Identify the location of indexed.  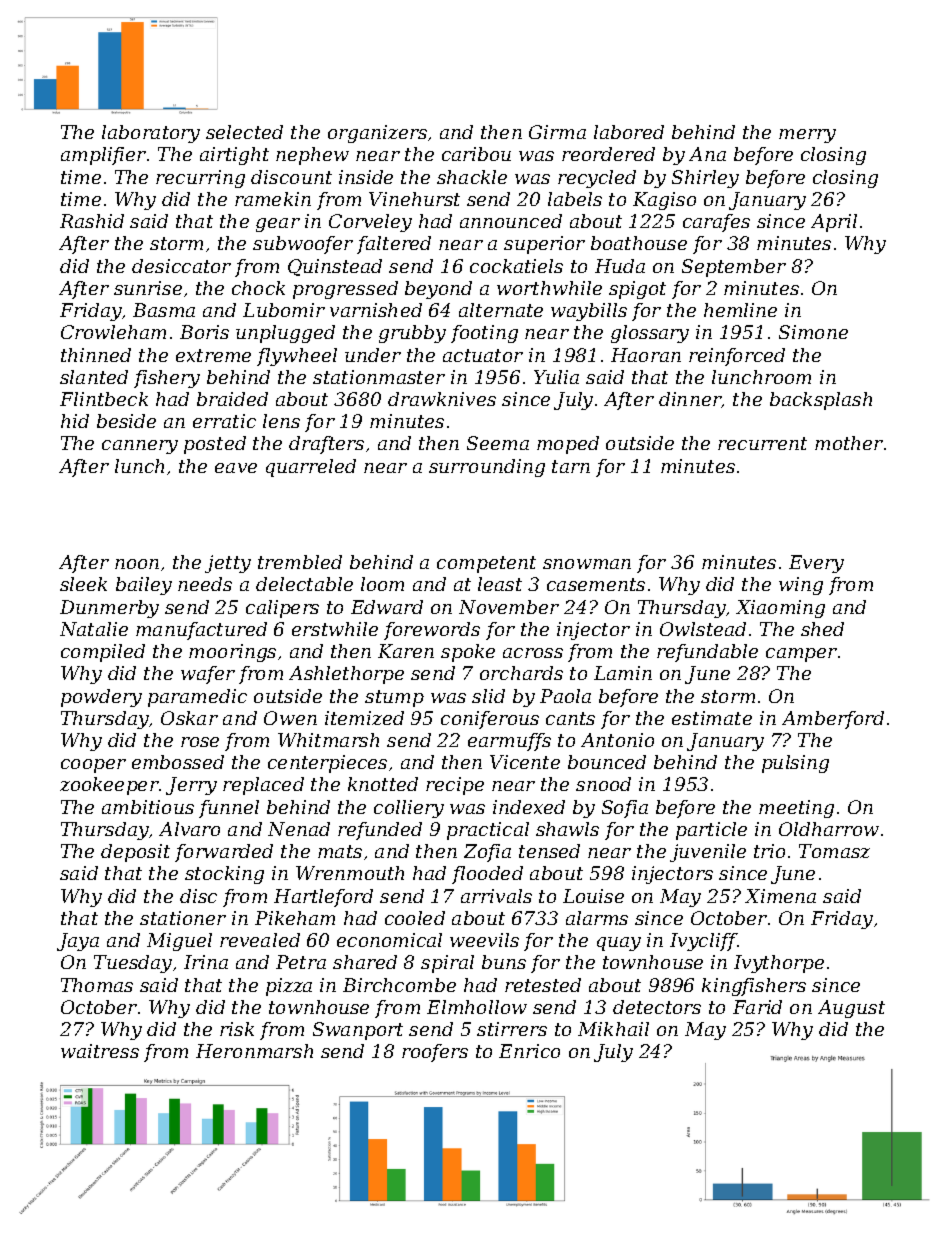
(529, 807).
